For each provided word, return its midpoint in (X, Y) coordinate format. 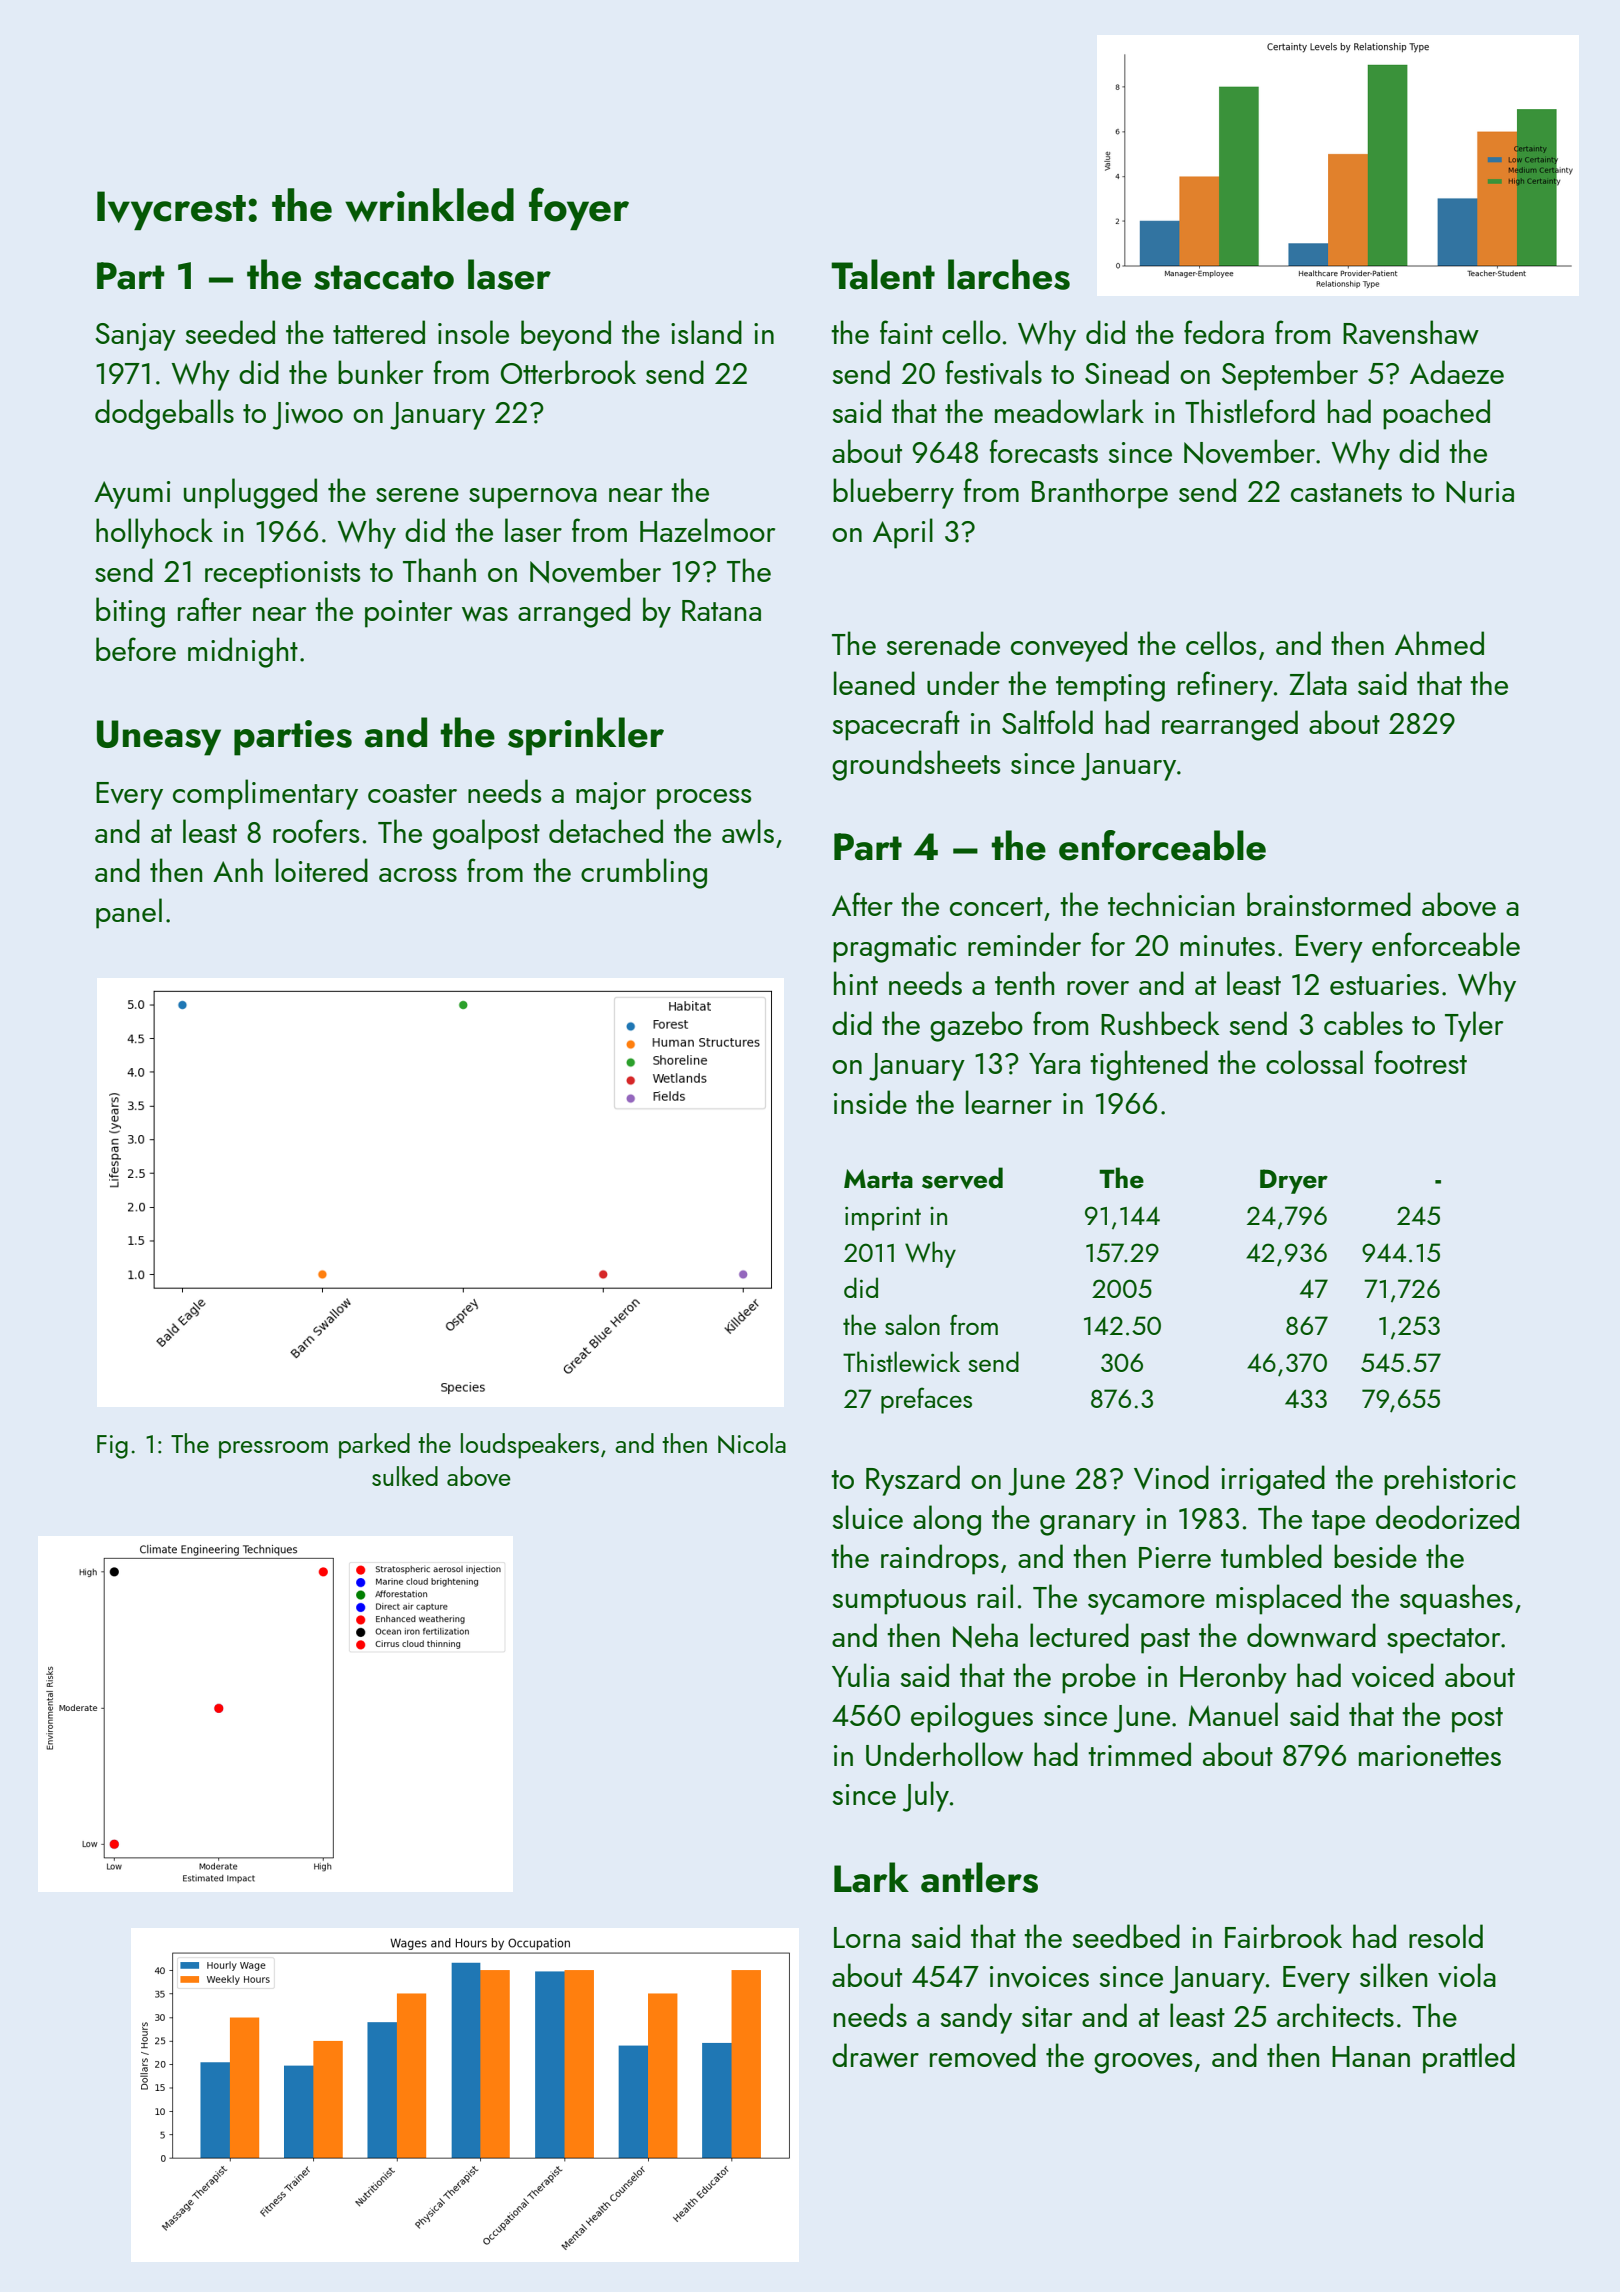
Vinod (1171, 1477)
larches (1009, 274)
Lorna (867, 1937)
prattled (1469, 2058)
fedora (1224, 332)
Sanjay (135, 337)
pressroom (273, 1450)
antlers (979, 1877)
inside (870, 1102)
